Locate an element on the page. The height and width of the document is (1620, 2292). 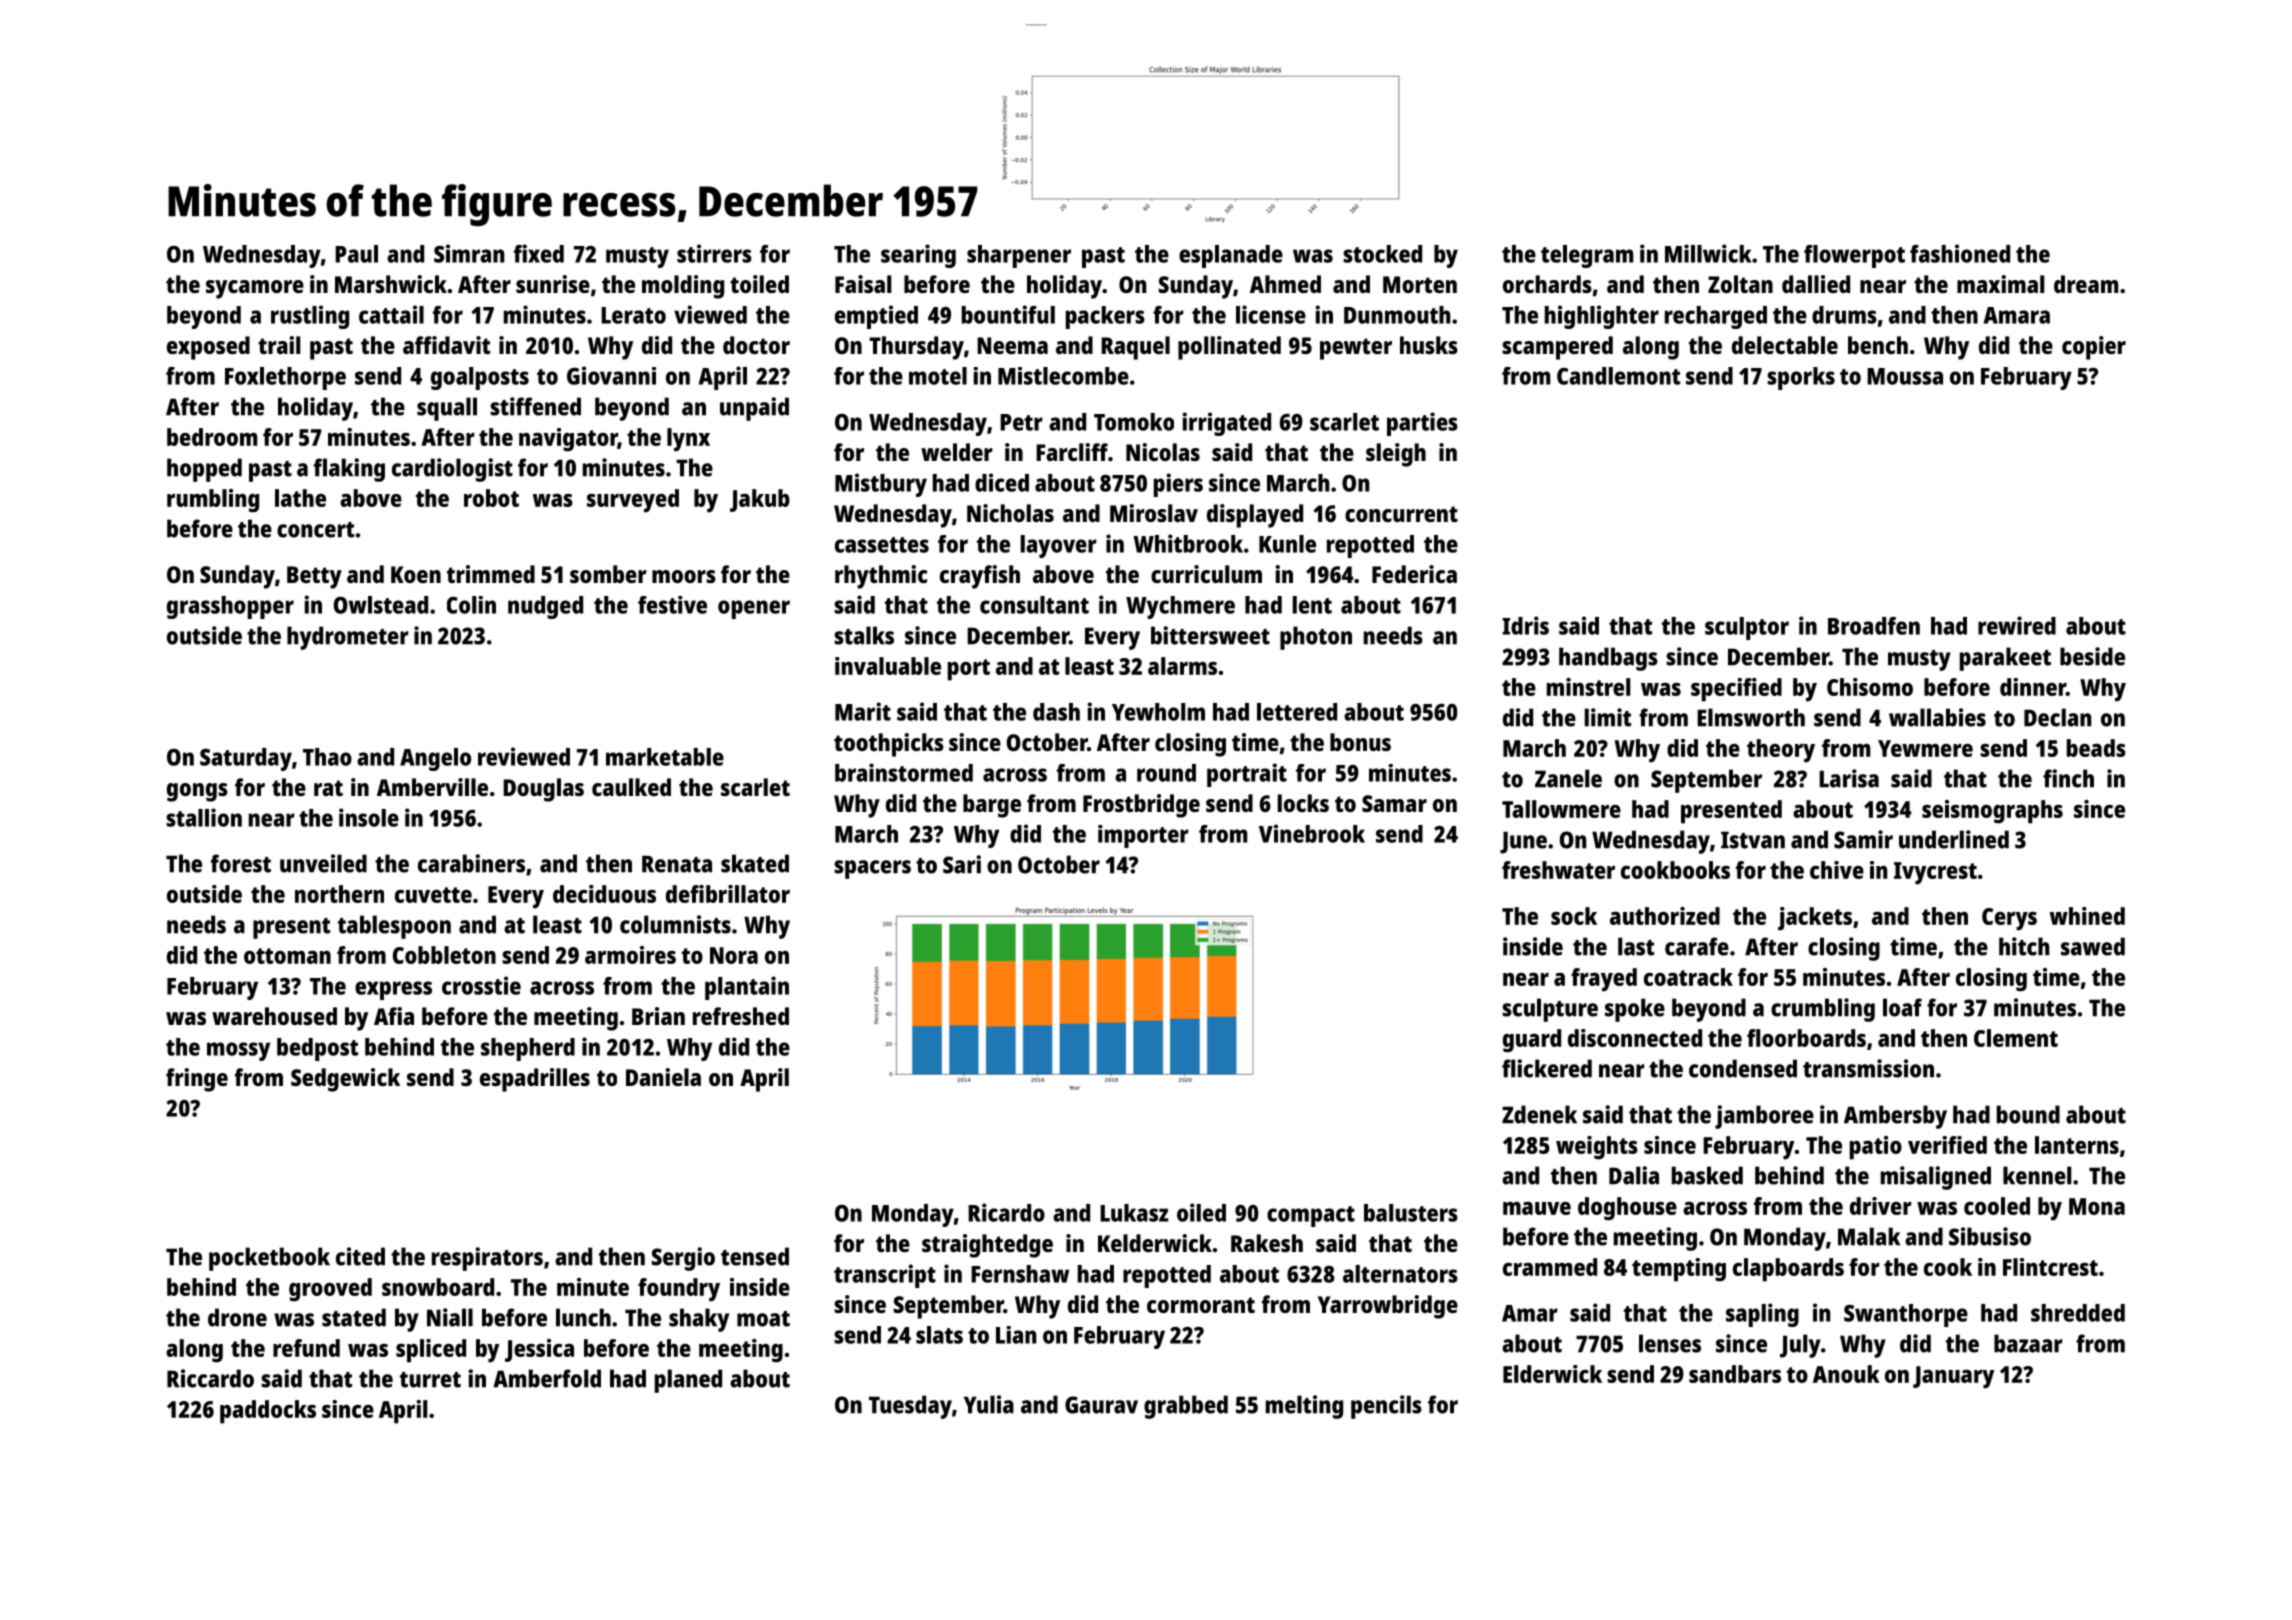
floorboards is located at coordinates (1806, 1038).
